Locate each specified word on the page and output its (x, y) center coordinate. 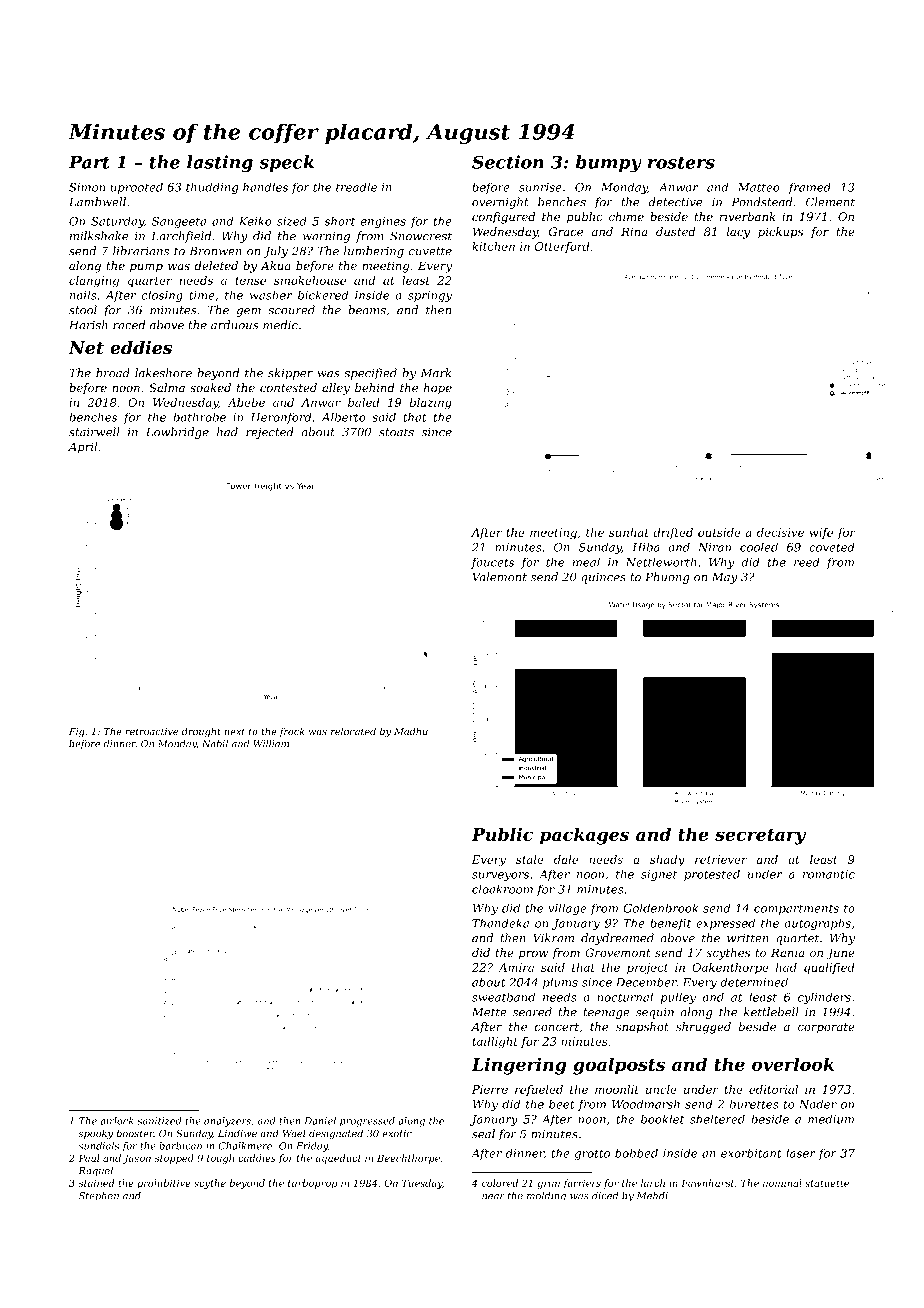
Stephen (99, 1196)
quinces (603, 578)
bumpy (609, 164)
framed (809, 188)
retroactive (151, 731)
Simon (87, 187)
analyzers (227, 1122)
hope (438, 389)
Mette (489, 1012)
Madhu (411, 731)
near (493, 1197)
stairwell (94, 432)
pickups (780, 233)
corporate (826, 1028)
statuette (827, 1183)
